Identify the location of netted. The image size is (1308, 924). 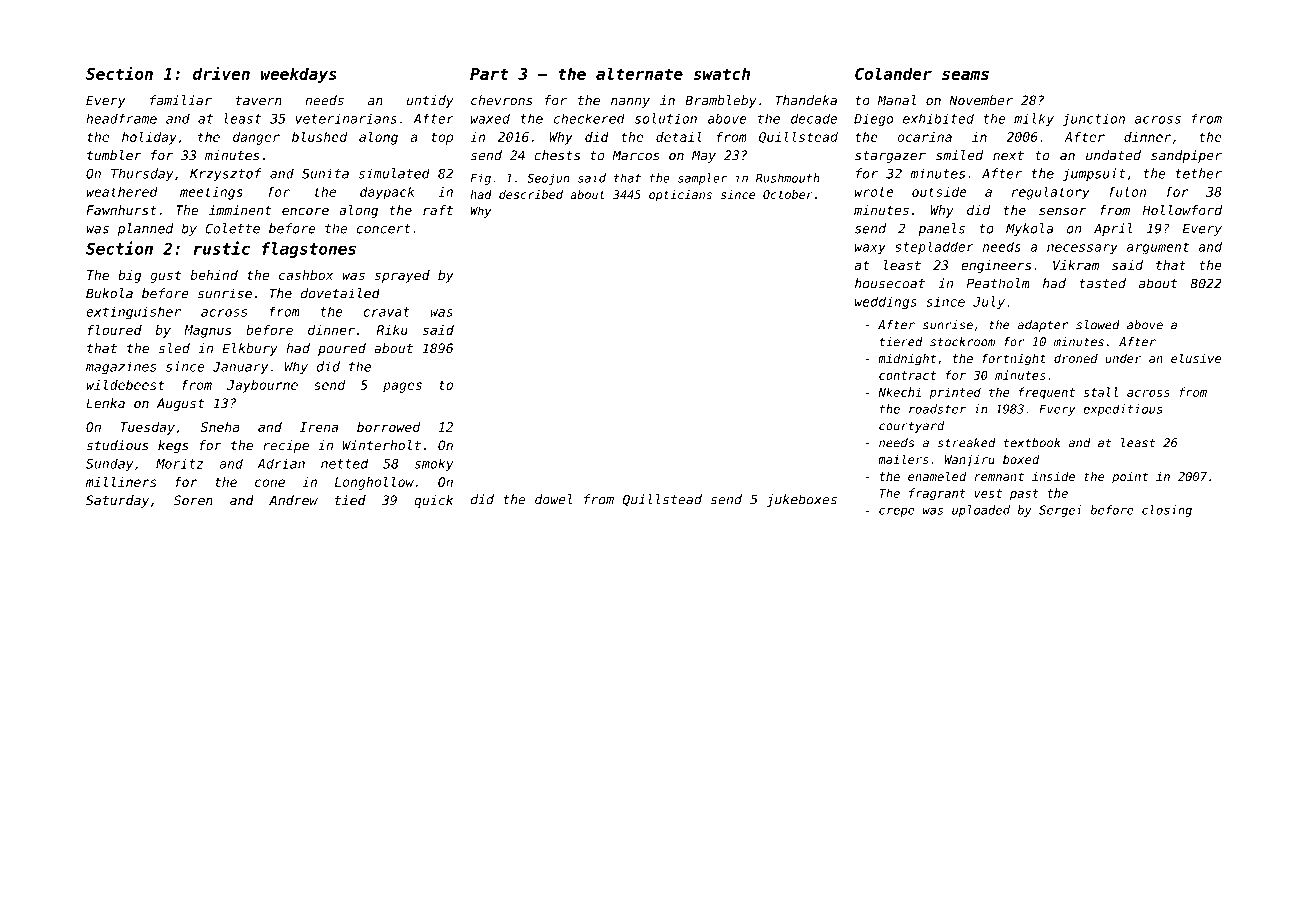
(344, 463).
